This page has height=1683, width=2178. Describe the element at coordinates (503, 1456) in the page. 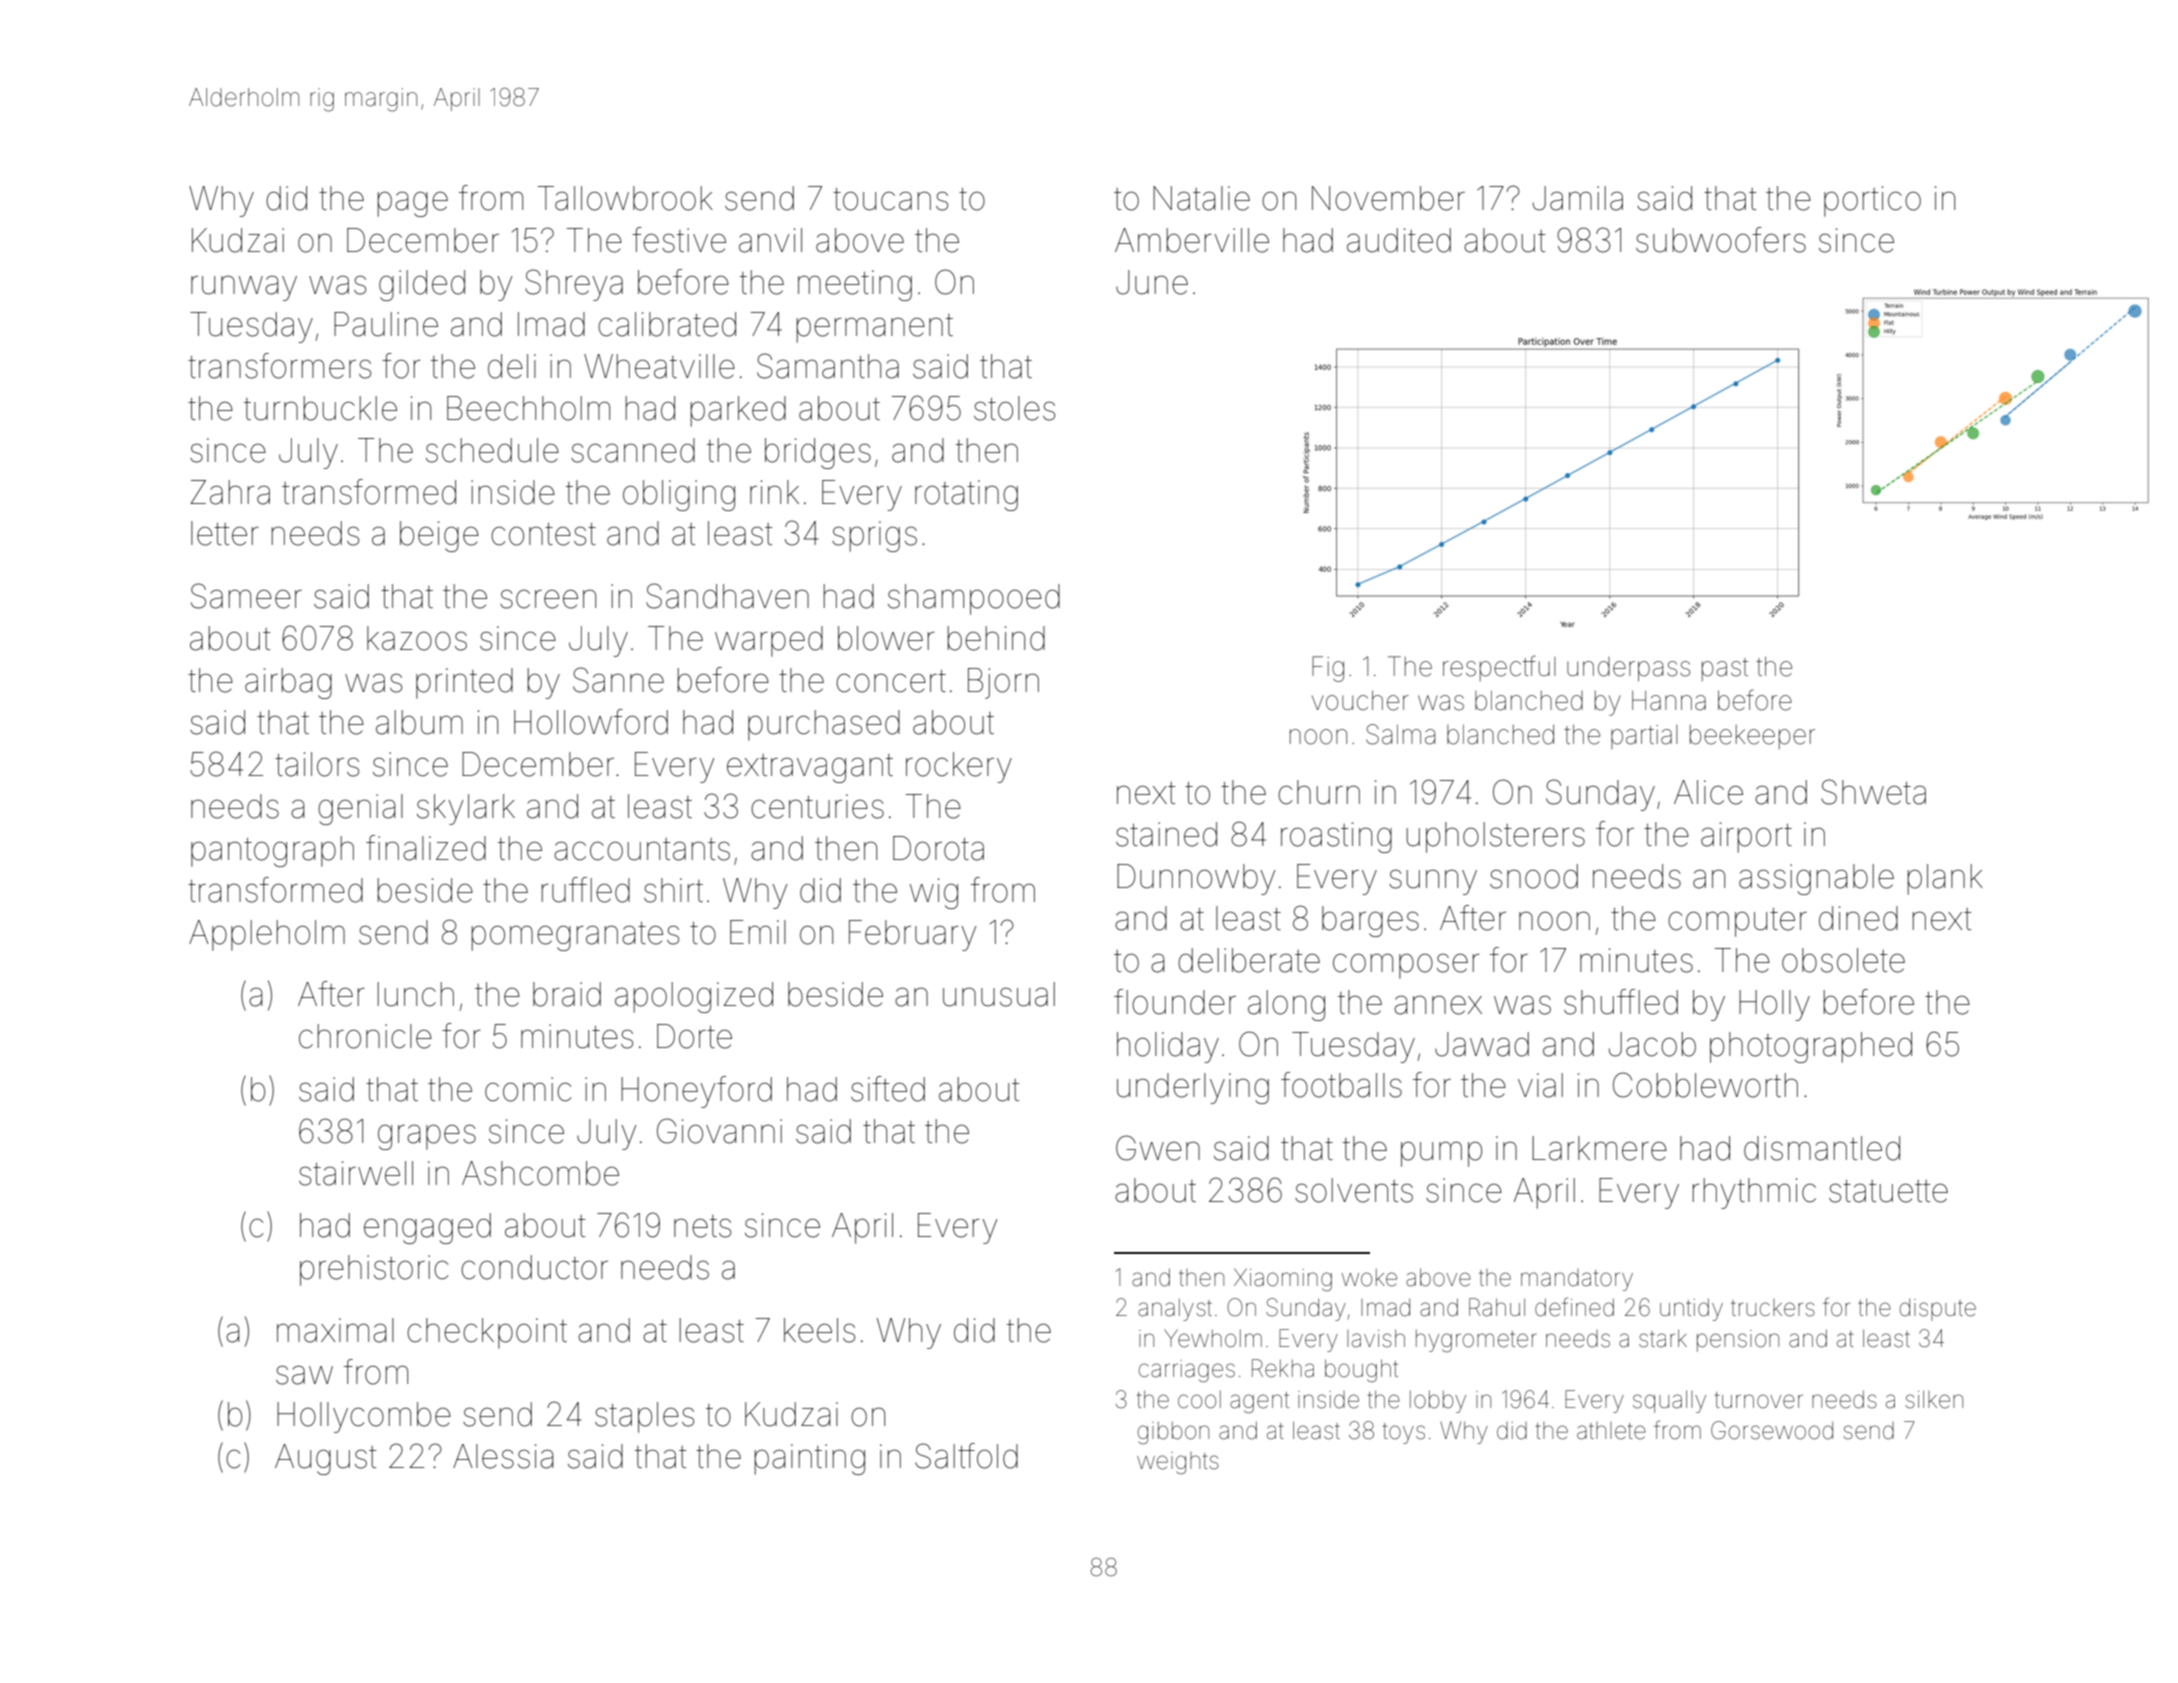

I see `Alessia` at that location.
